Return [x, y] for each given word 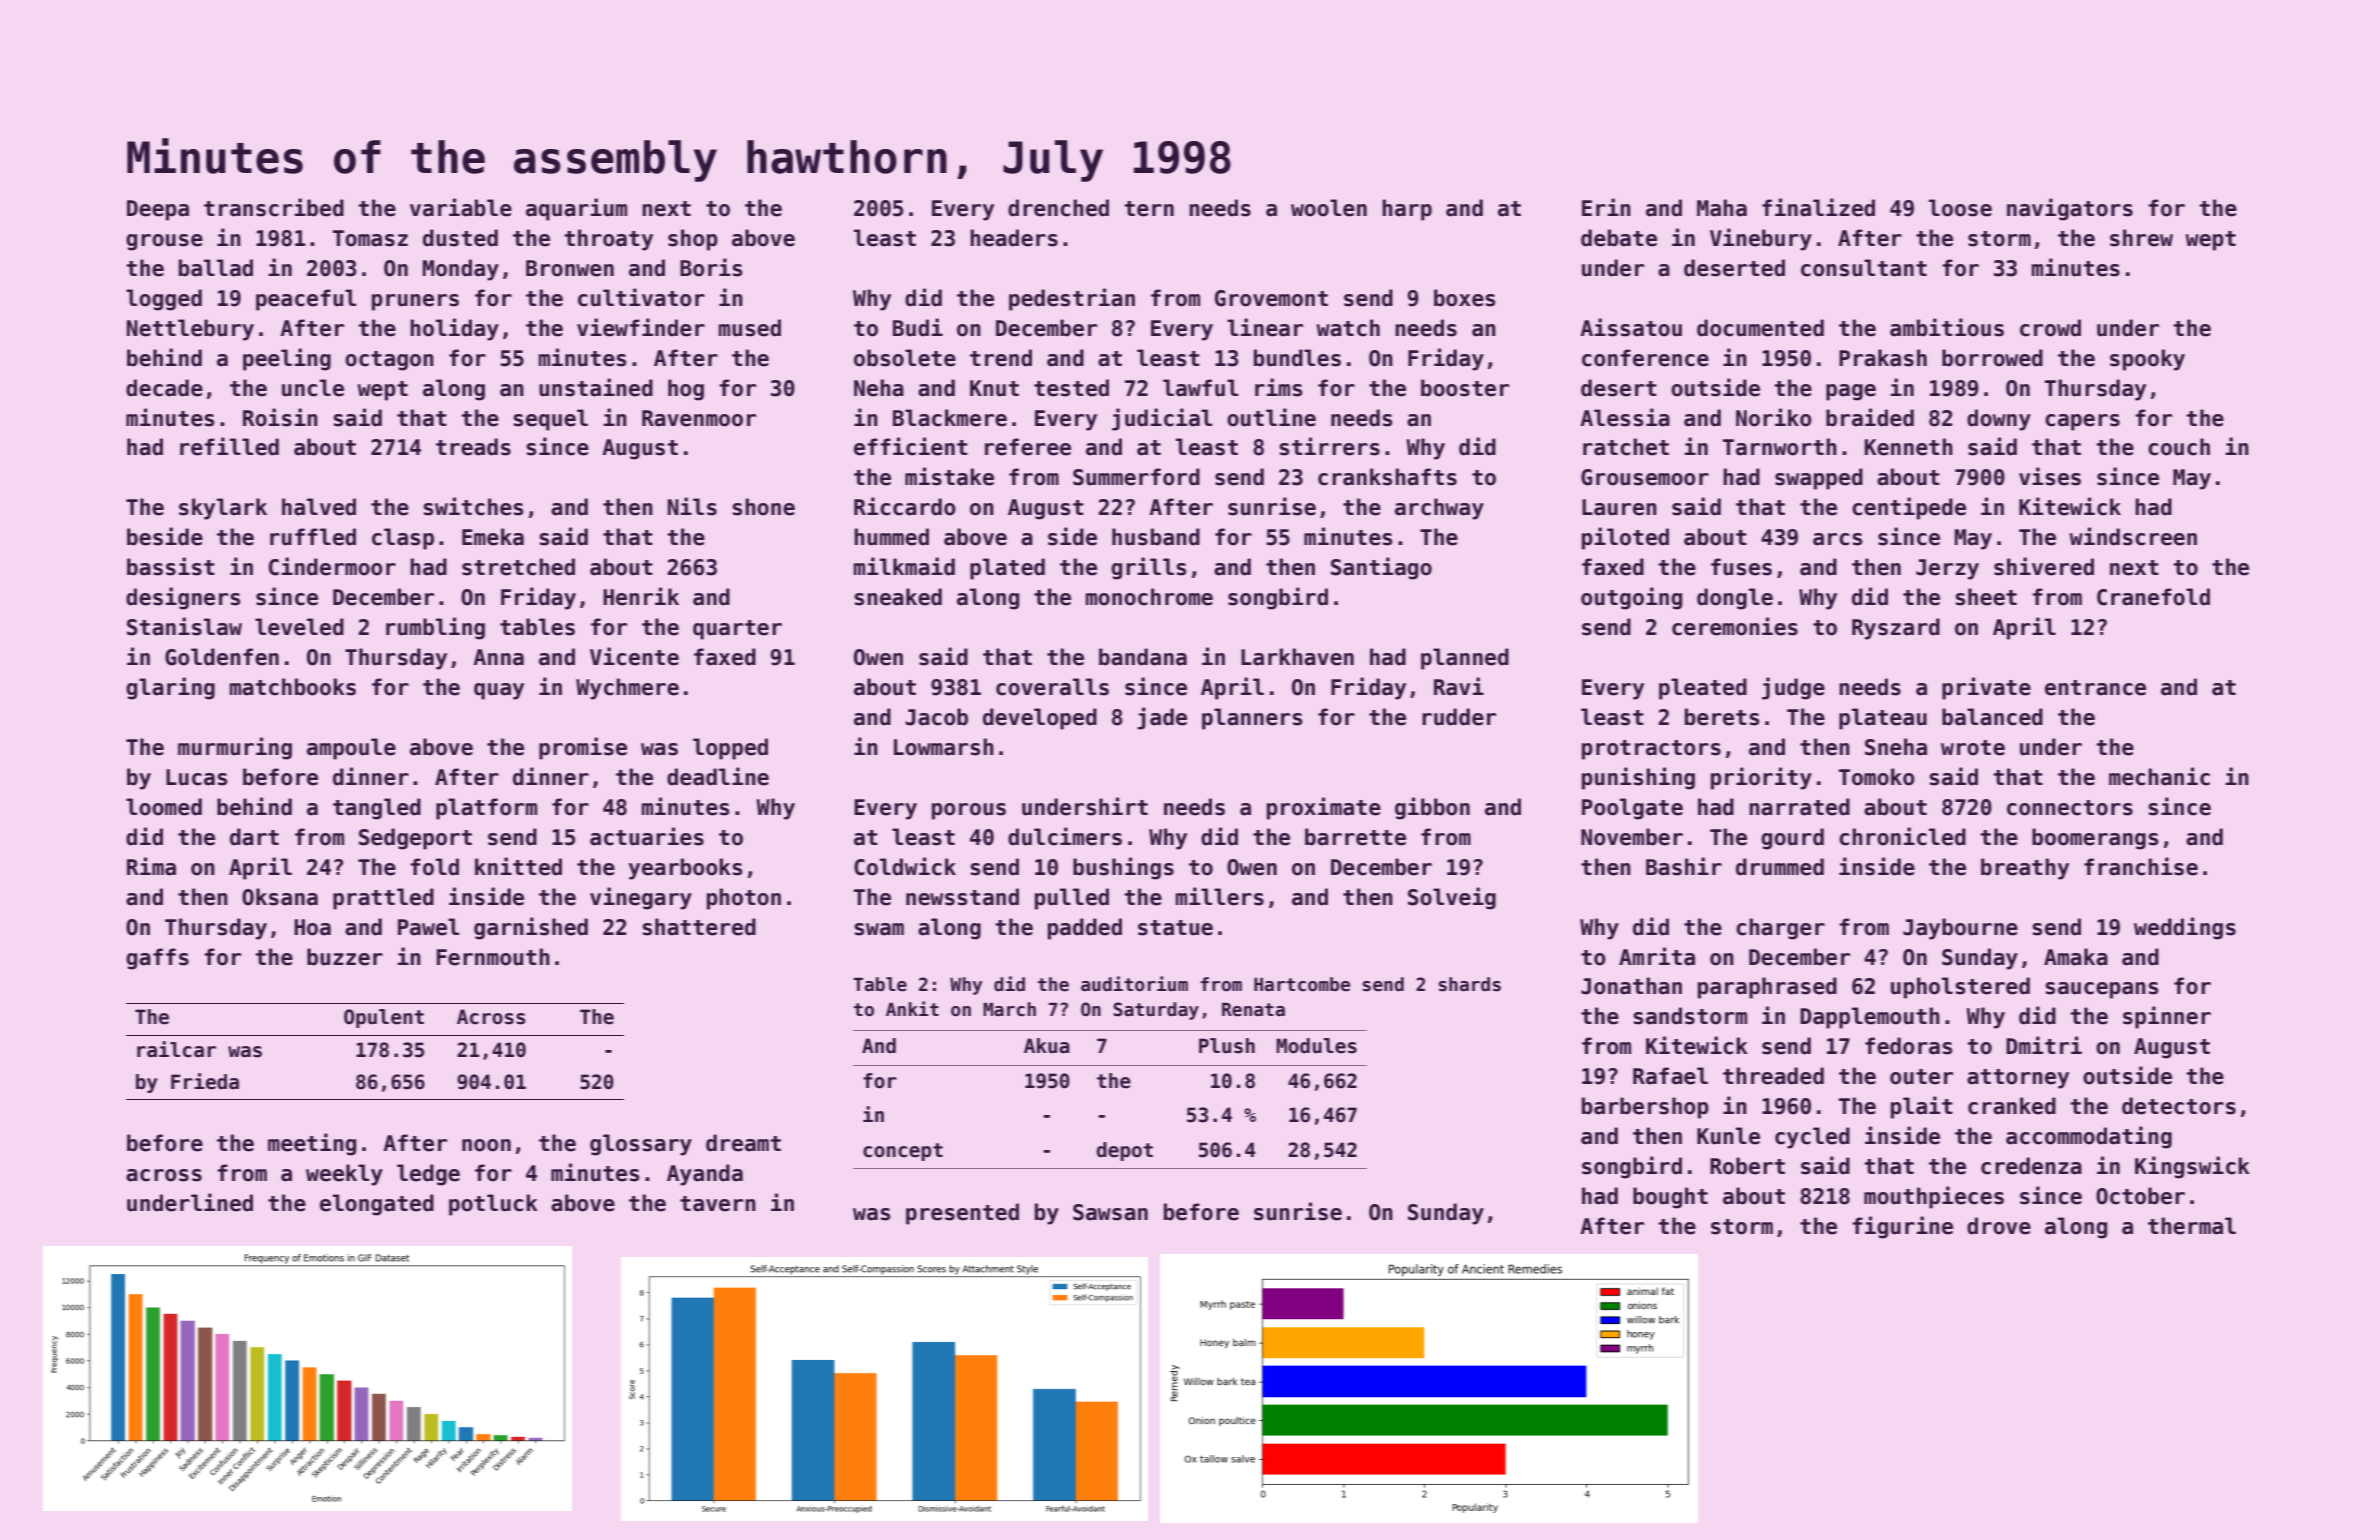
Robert [1747, 1166]
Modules [1316, 1046]
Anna [498, 657]
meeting [312, 1144]
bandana [1143, 657]
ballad [216, 268]
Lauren [1619, 507]
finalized [1818, 207]
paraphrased [1767, 988]
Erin [1606, 207]
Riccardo [905, 506]
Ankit [912, 1008]
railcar [176, 1049]
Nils [692, 506]
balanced [1992, 717]
